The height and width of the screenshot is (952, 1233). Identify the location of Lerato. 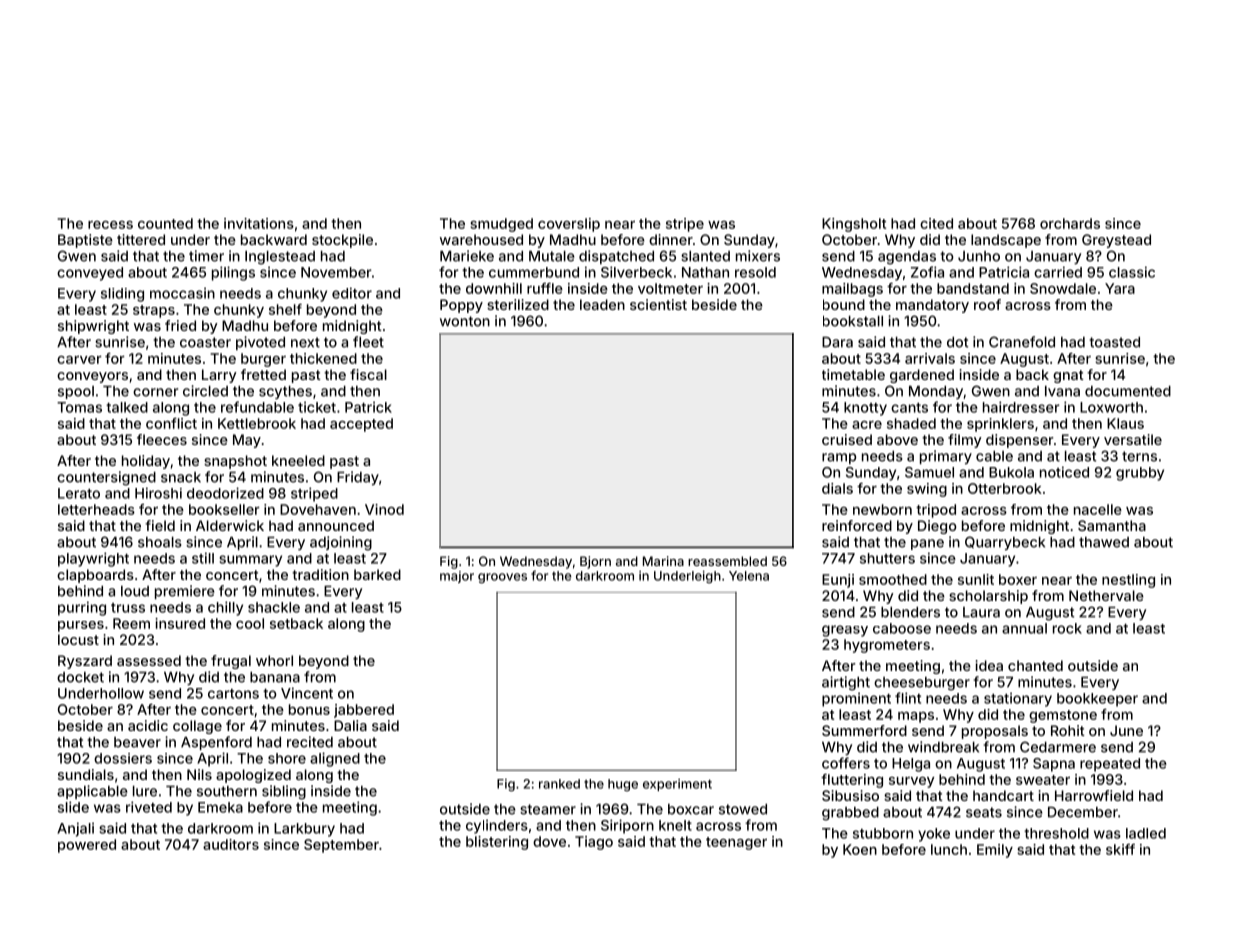
(79, 493).
